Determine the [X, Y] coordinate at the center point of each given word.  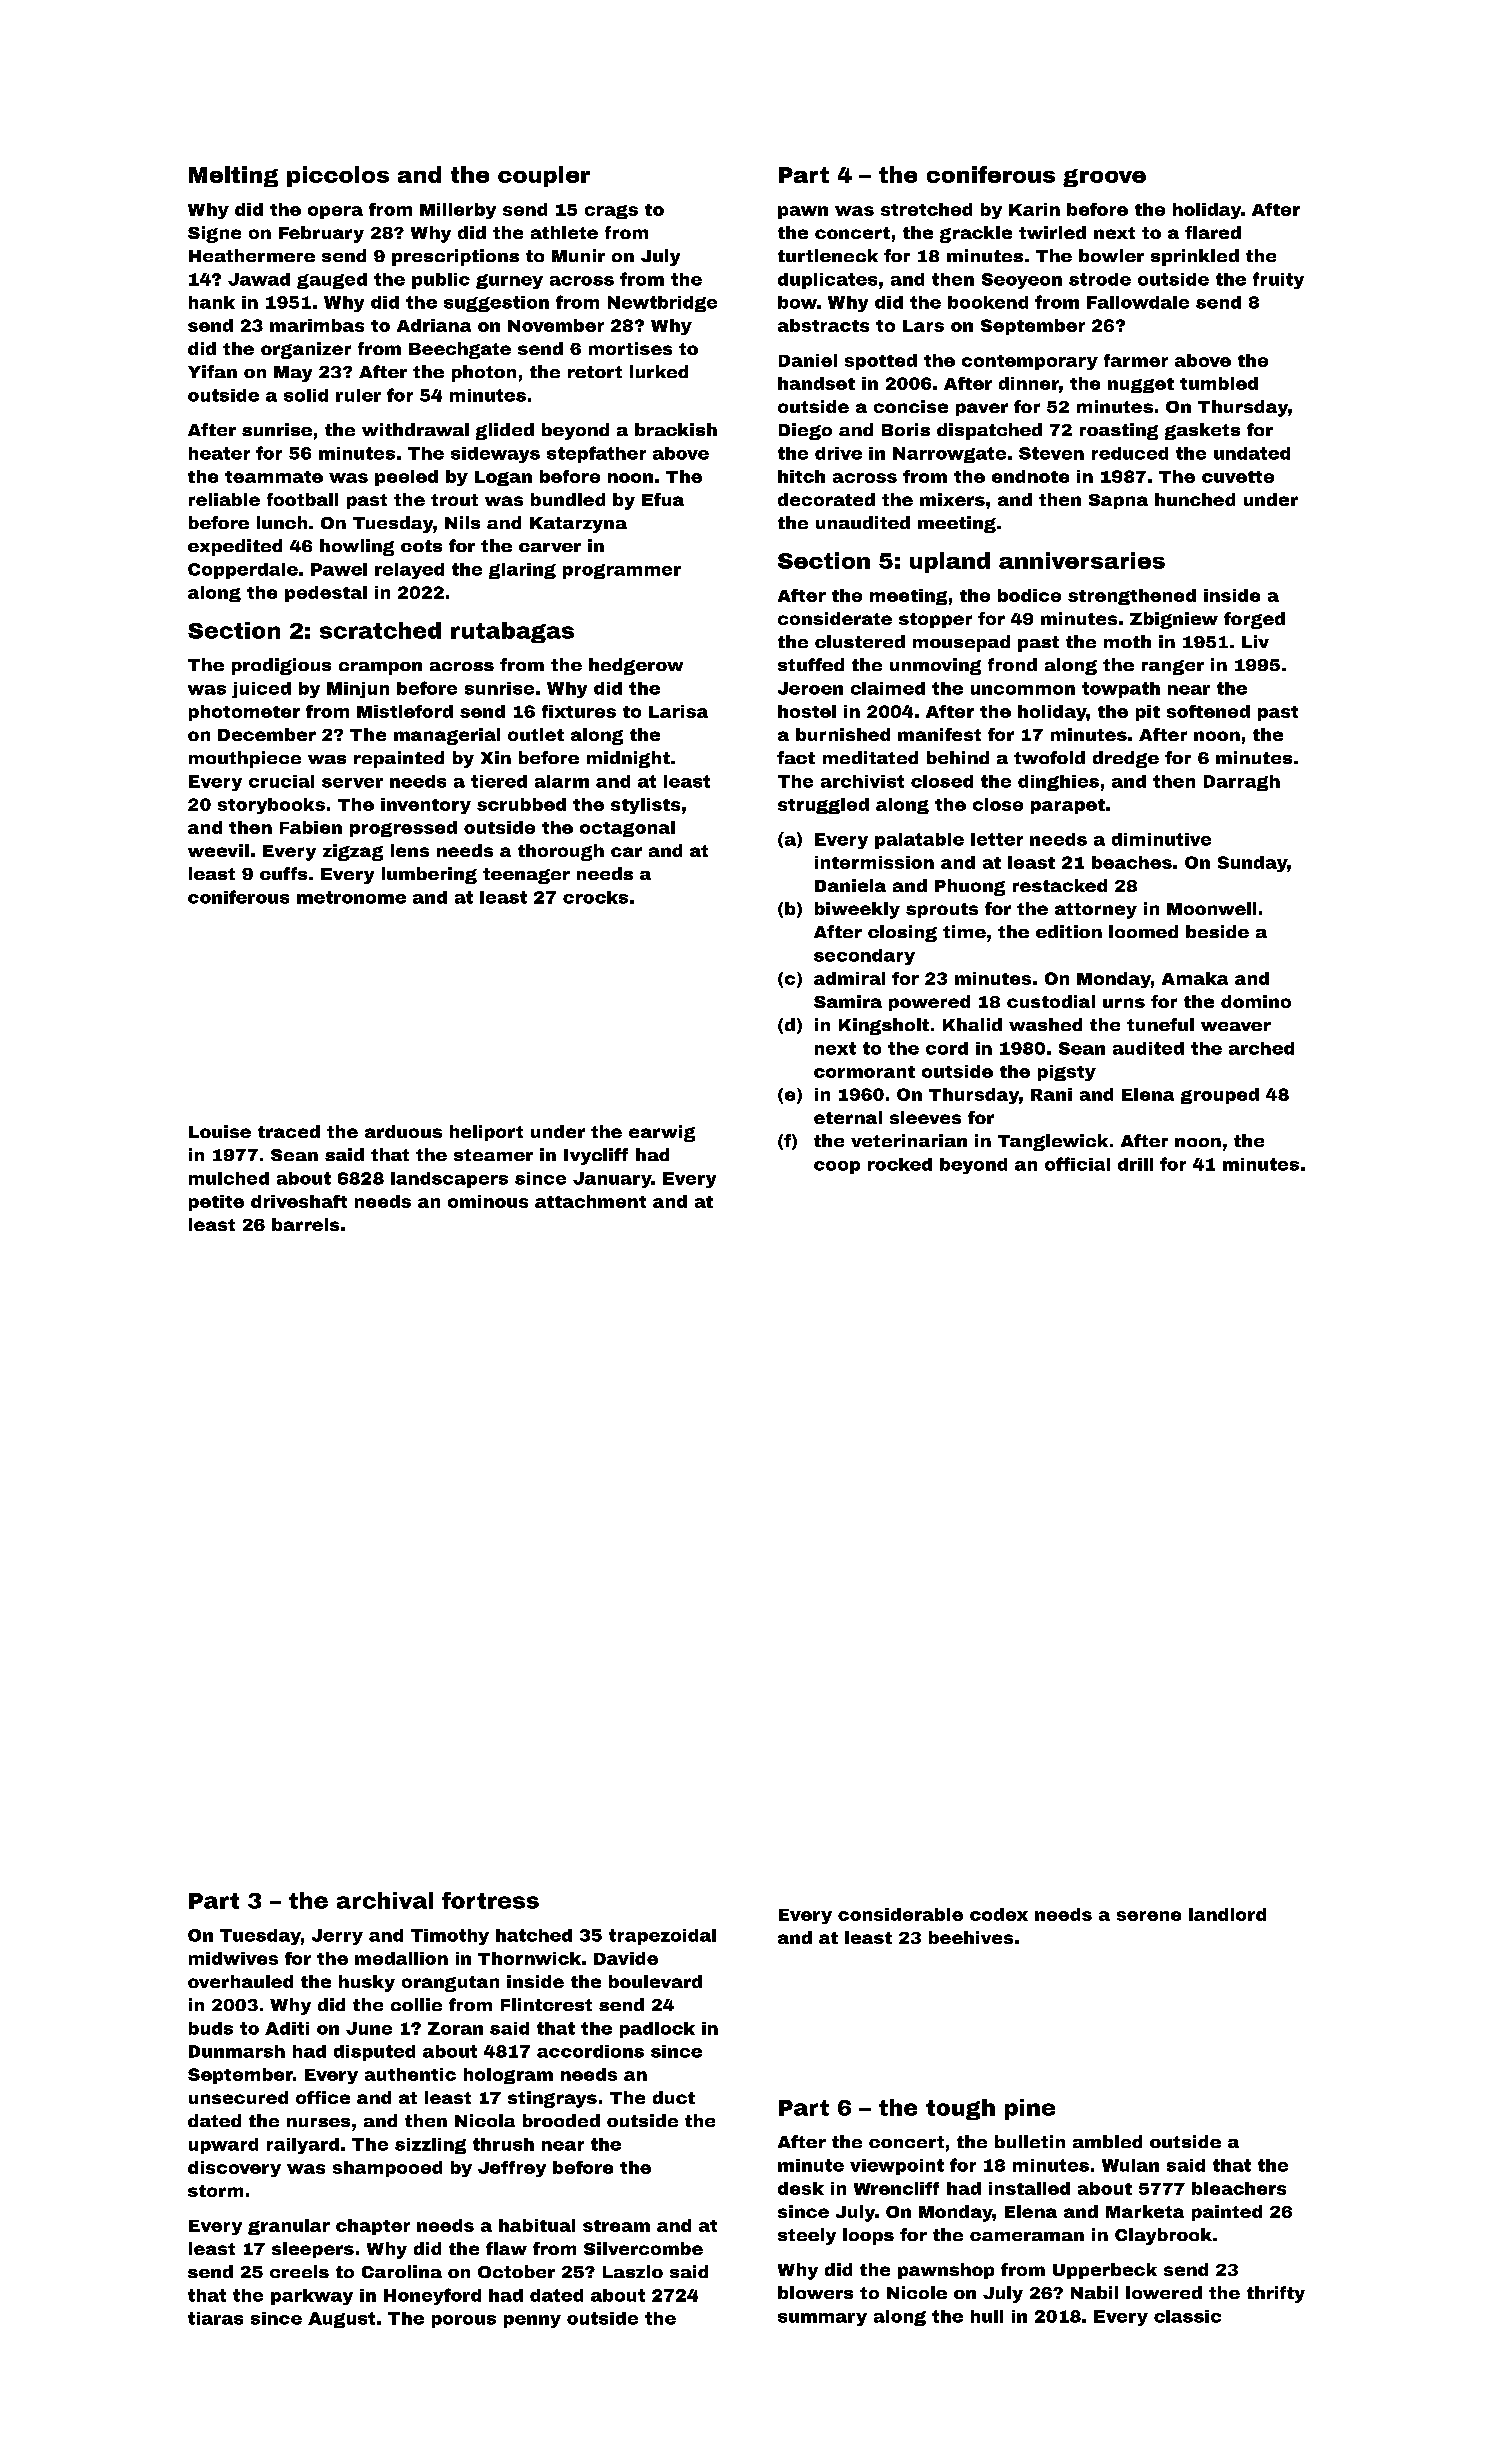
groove [1104, 178]
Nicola [485, 2120]
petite [216, 1203]
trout [454, 500]
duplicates [827, 281]
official [1077, 1164]
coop [837, 1167]
